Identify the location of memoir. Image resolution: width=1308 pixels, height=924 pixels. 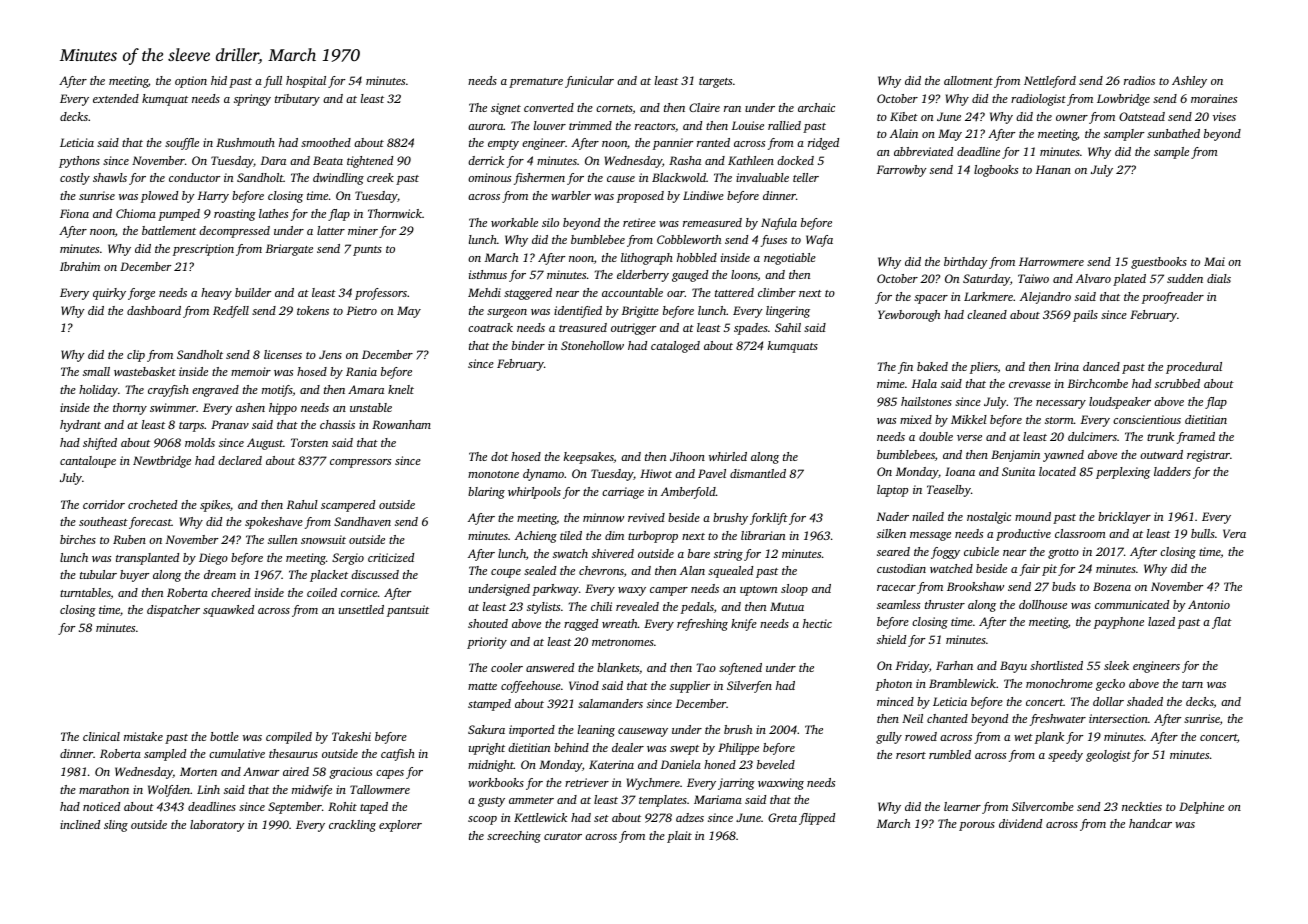
(251, 371).
